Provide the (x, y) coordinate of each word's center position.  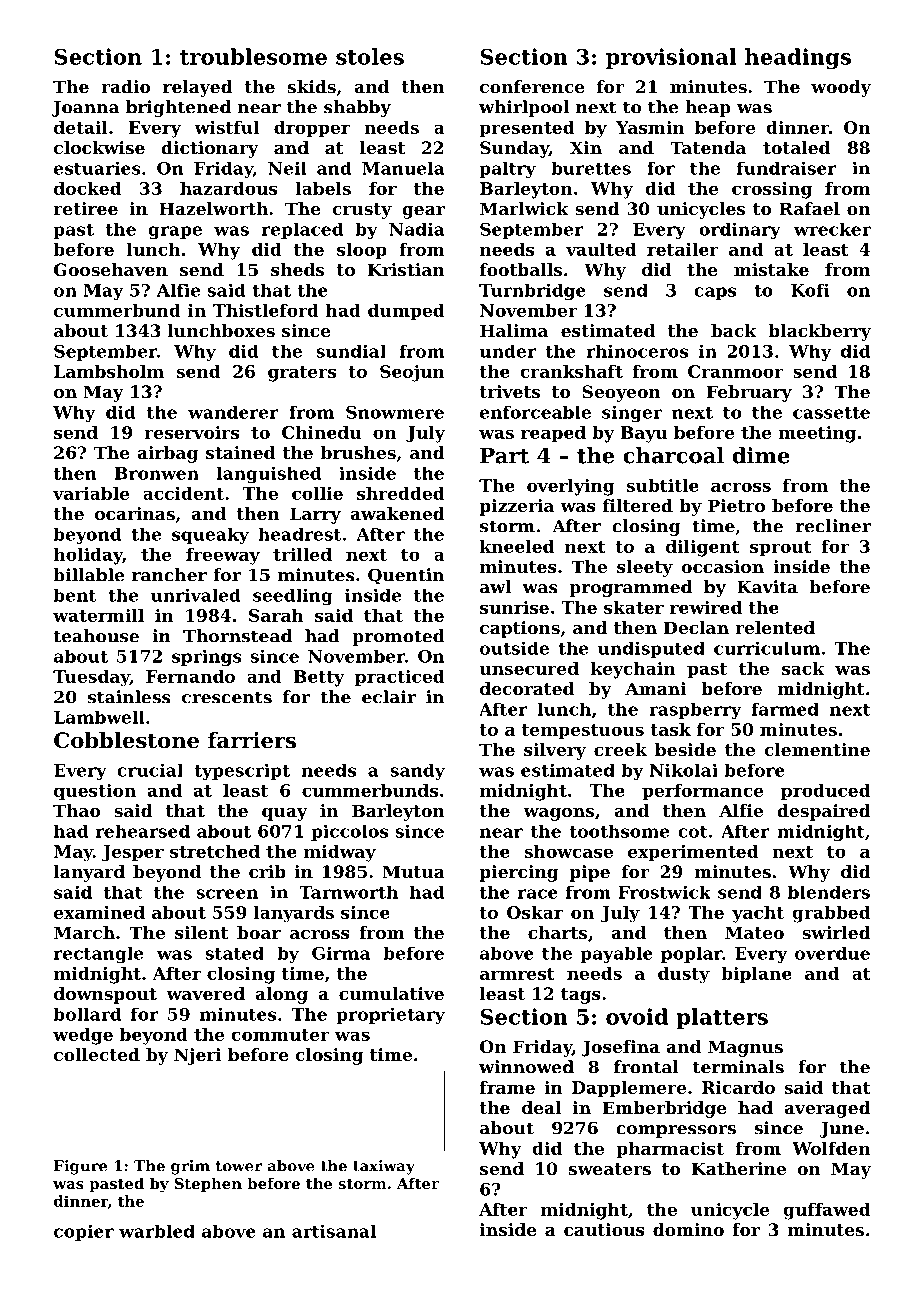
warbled (157, 1231)
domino (688, 1229)
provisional (671, 58)
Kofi (810, 290)
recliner (833, 526)
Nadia (416, 229)
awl (495, 587)
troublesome (253, 56)
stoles (370, 56)
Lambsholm (109, 371)
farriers (252, 740)
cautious (604, 1229)
